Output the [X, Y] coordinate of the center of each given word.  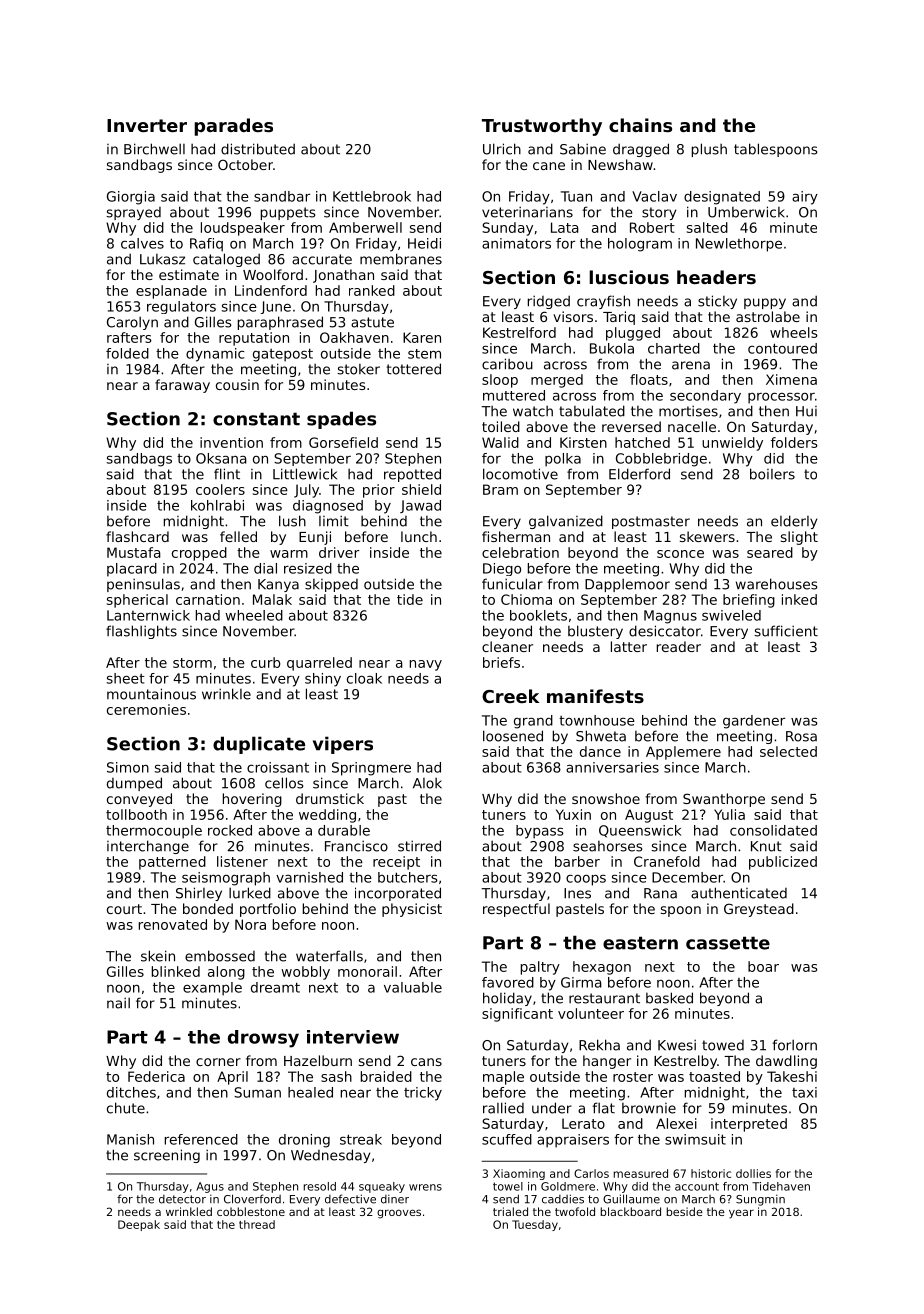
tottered [414, 369]
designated [722, 198]
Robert [652, 227]
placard [132, 570]
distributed [258, 149]
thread [257, 1224]
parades [233, 127]
